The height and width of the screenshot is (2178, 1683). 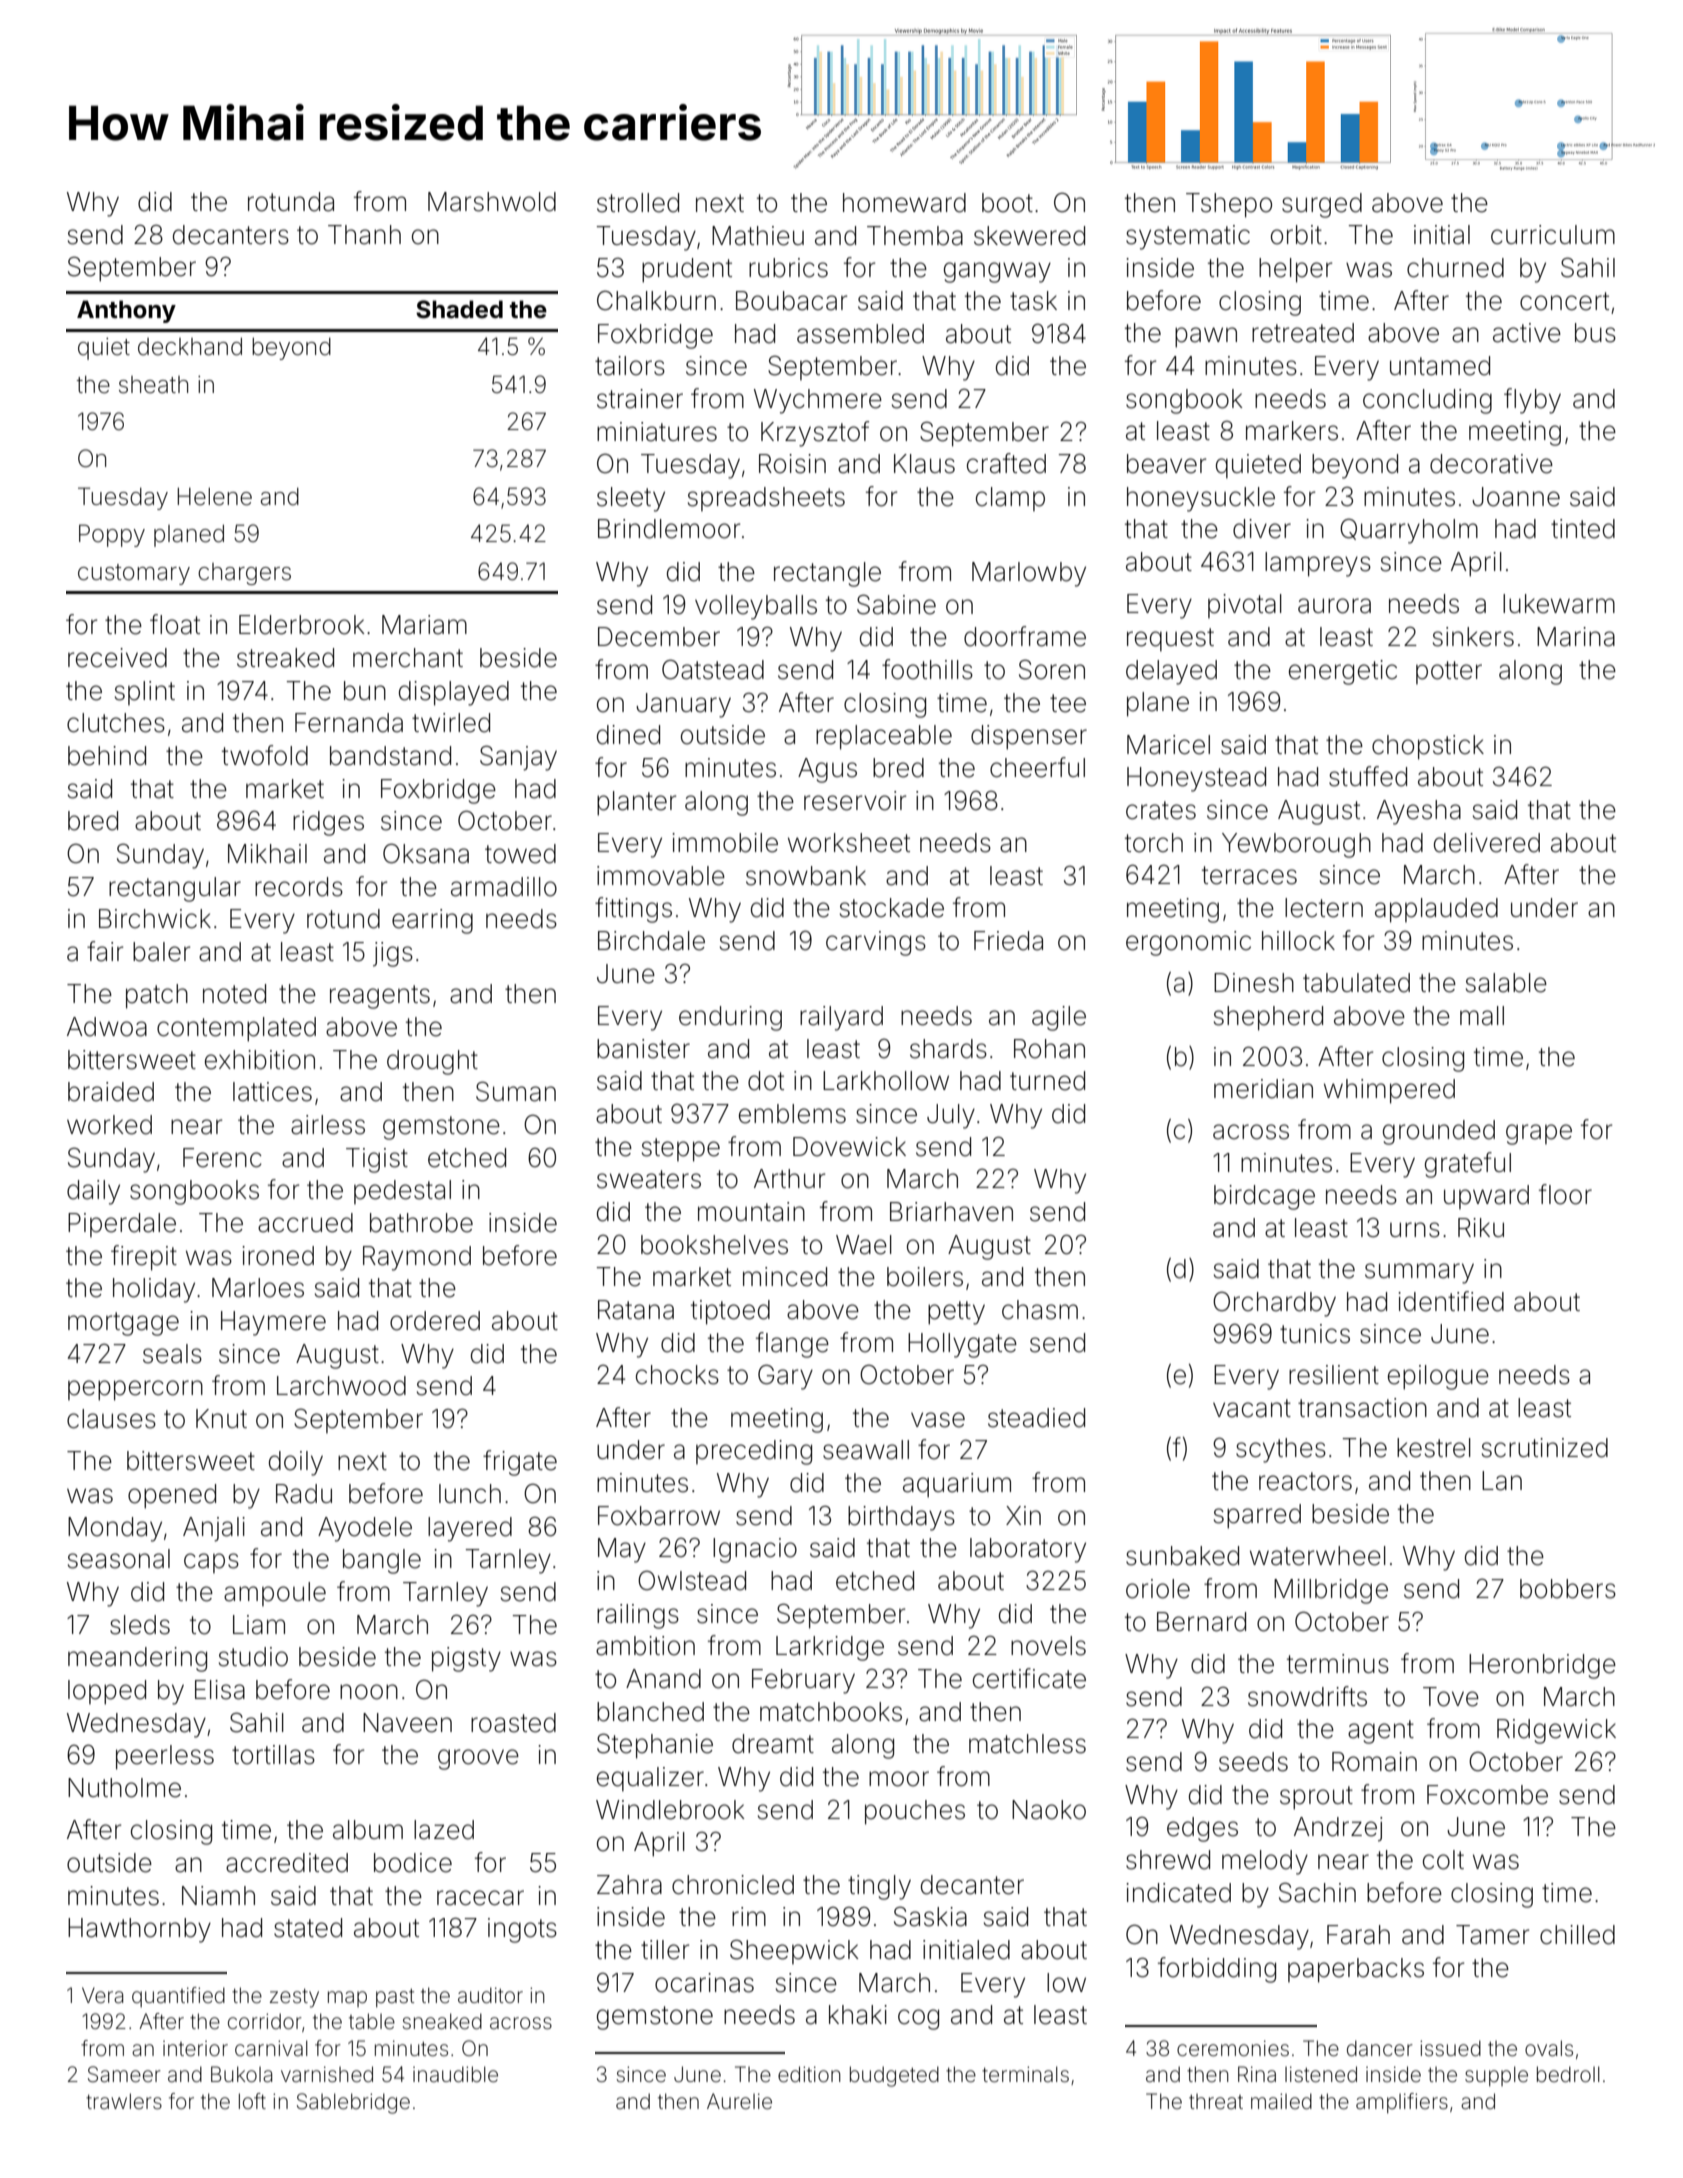 What do you see at coordinates (1343, 672) in the screenshot?
I see `energetic` at bounding box center [1343, 672].
